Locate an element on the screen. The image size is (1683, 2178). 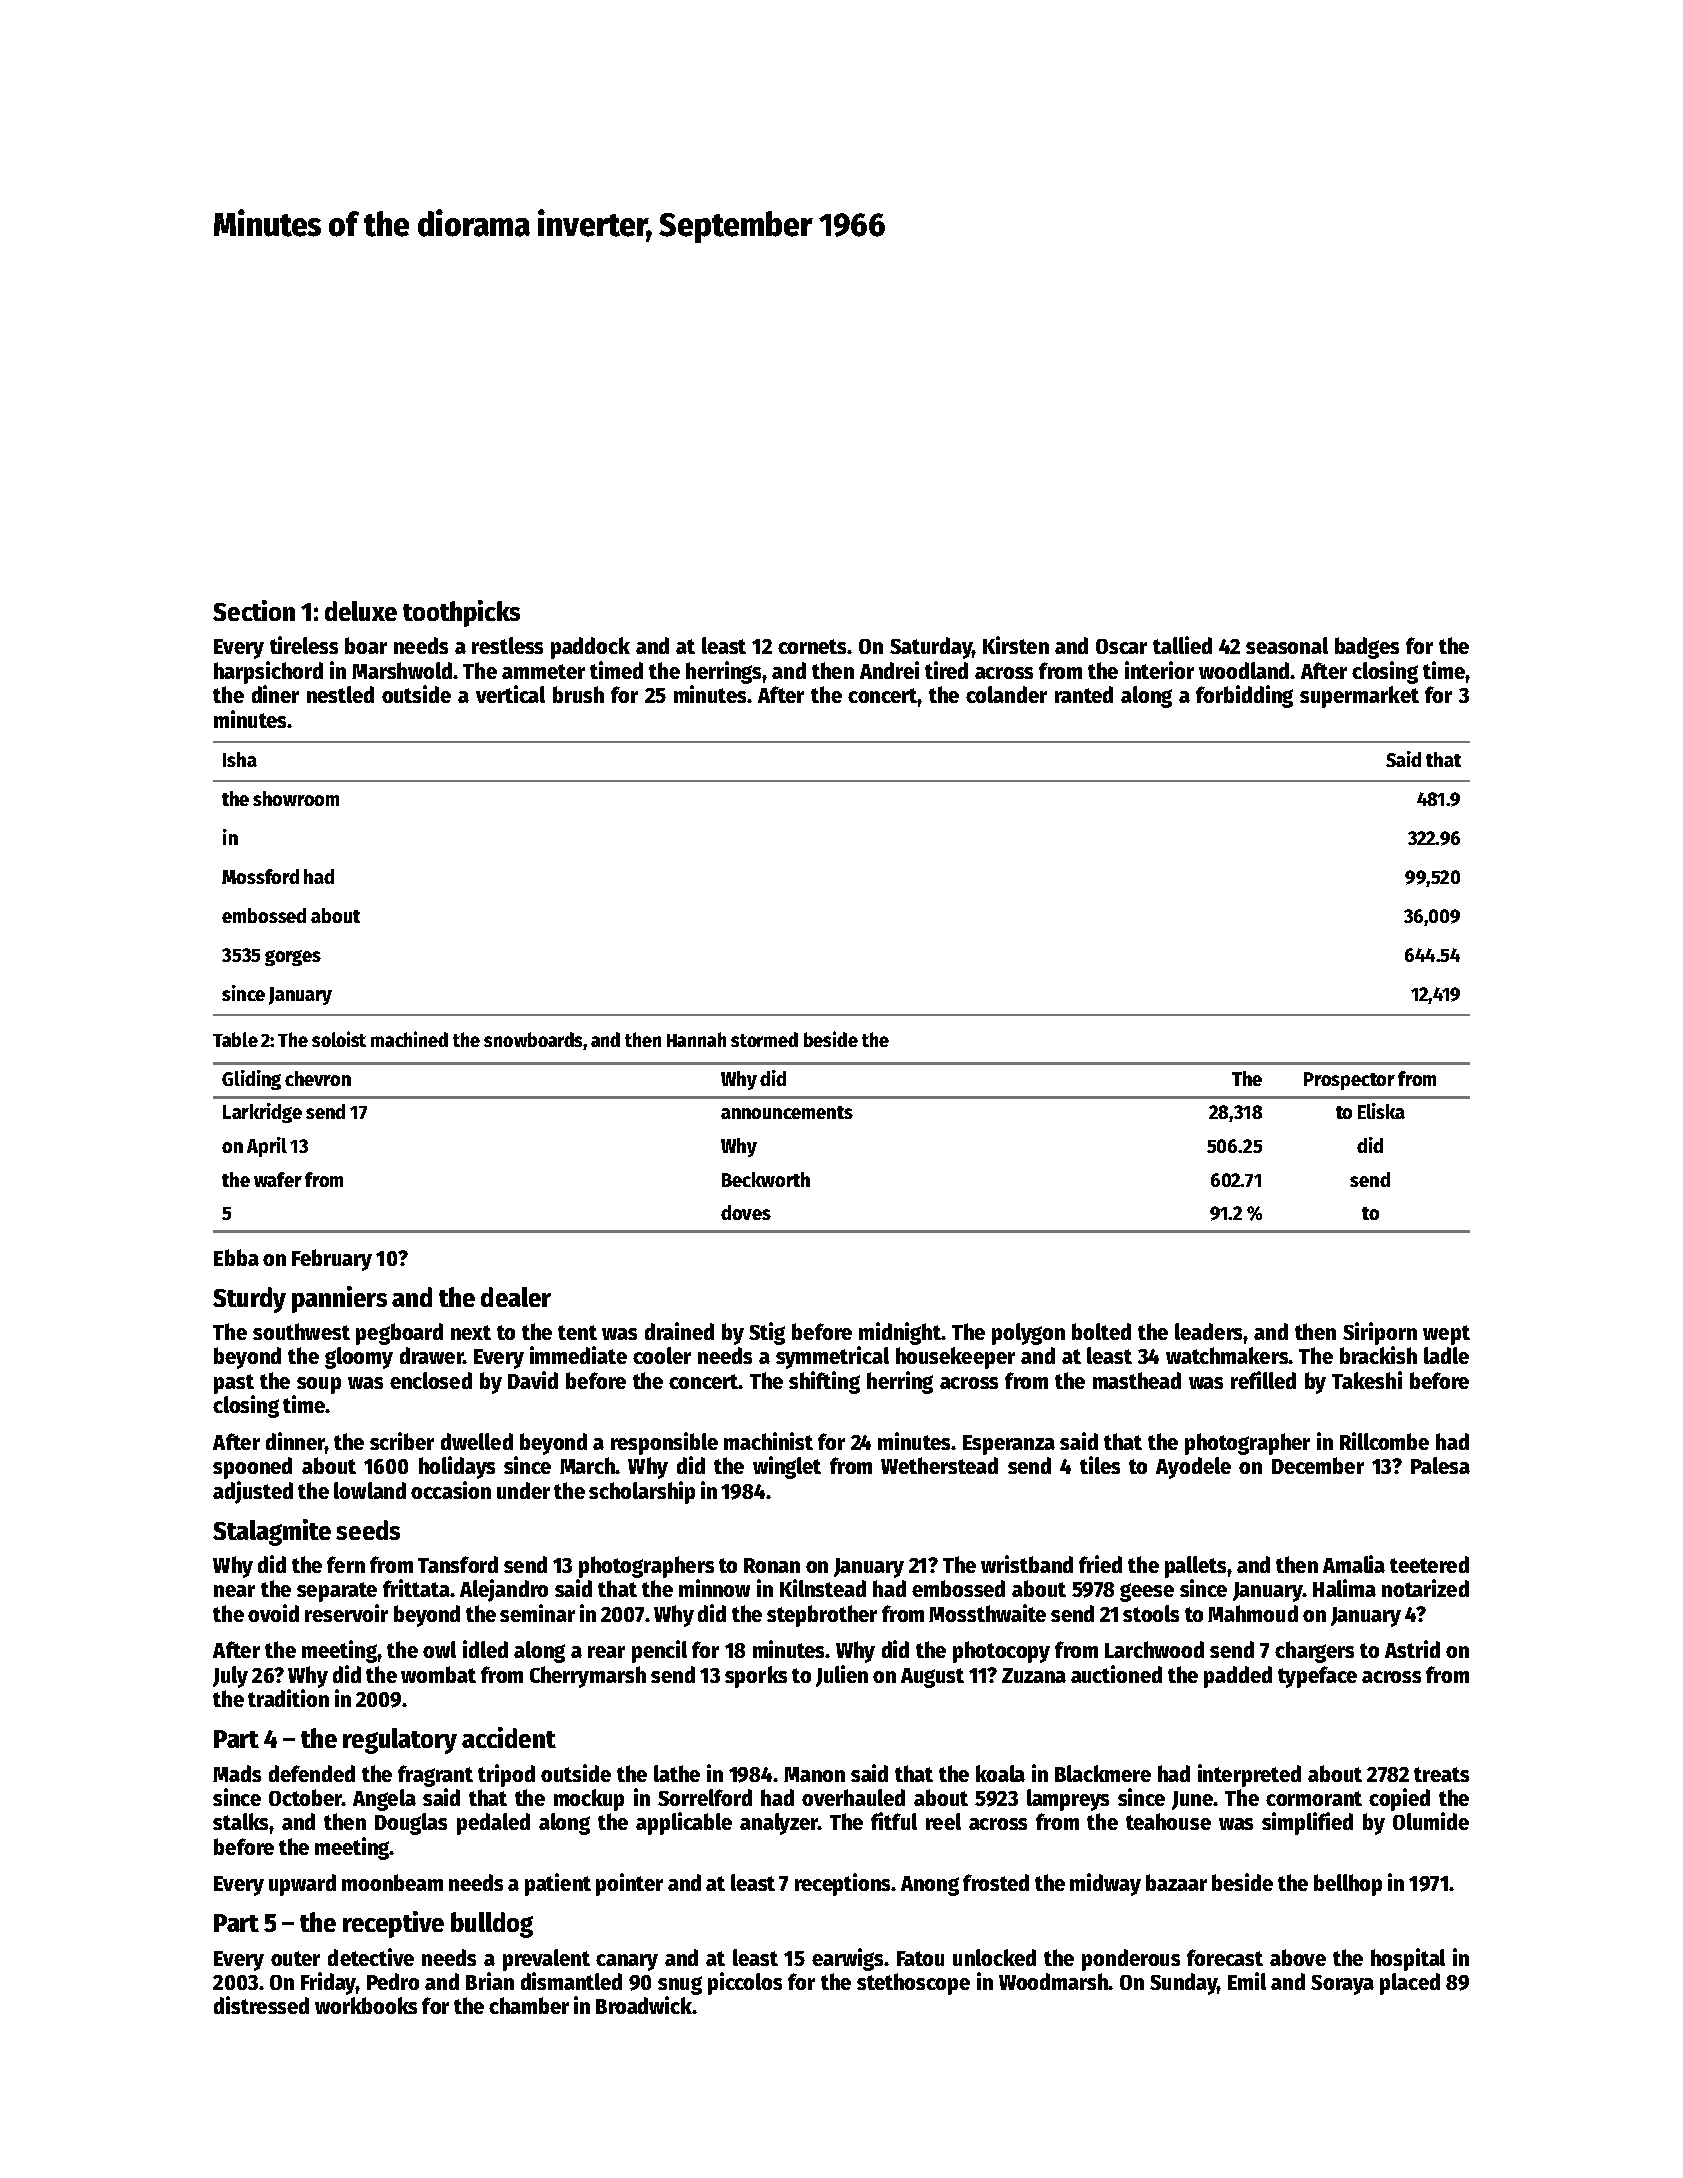
distressed is located at coordinates (261, 2005).
